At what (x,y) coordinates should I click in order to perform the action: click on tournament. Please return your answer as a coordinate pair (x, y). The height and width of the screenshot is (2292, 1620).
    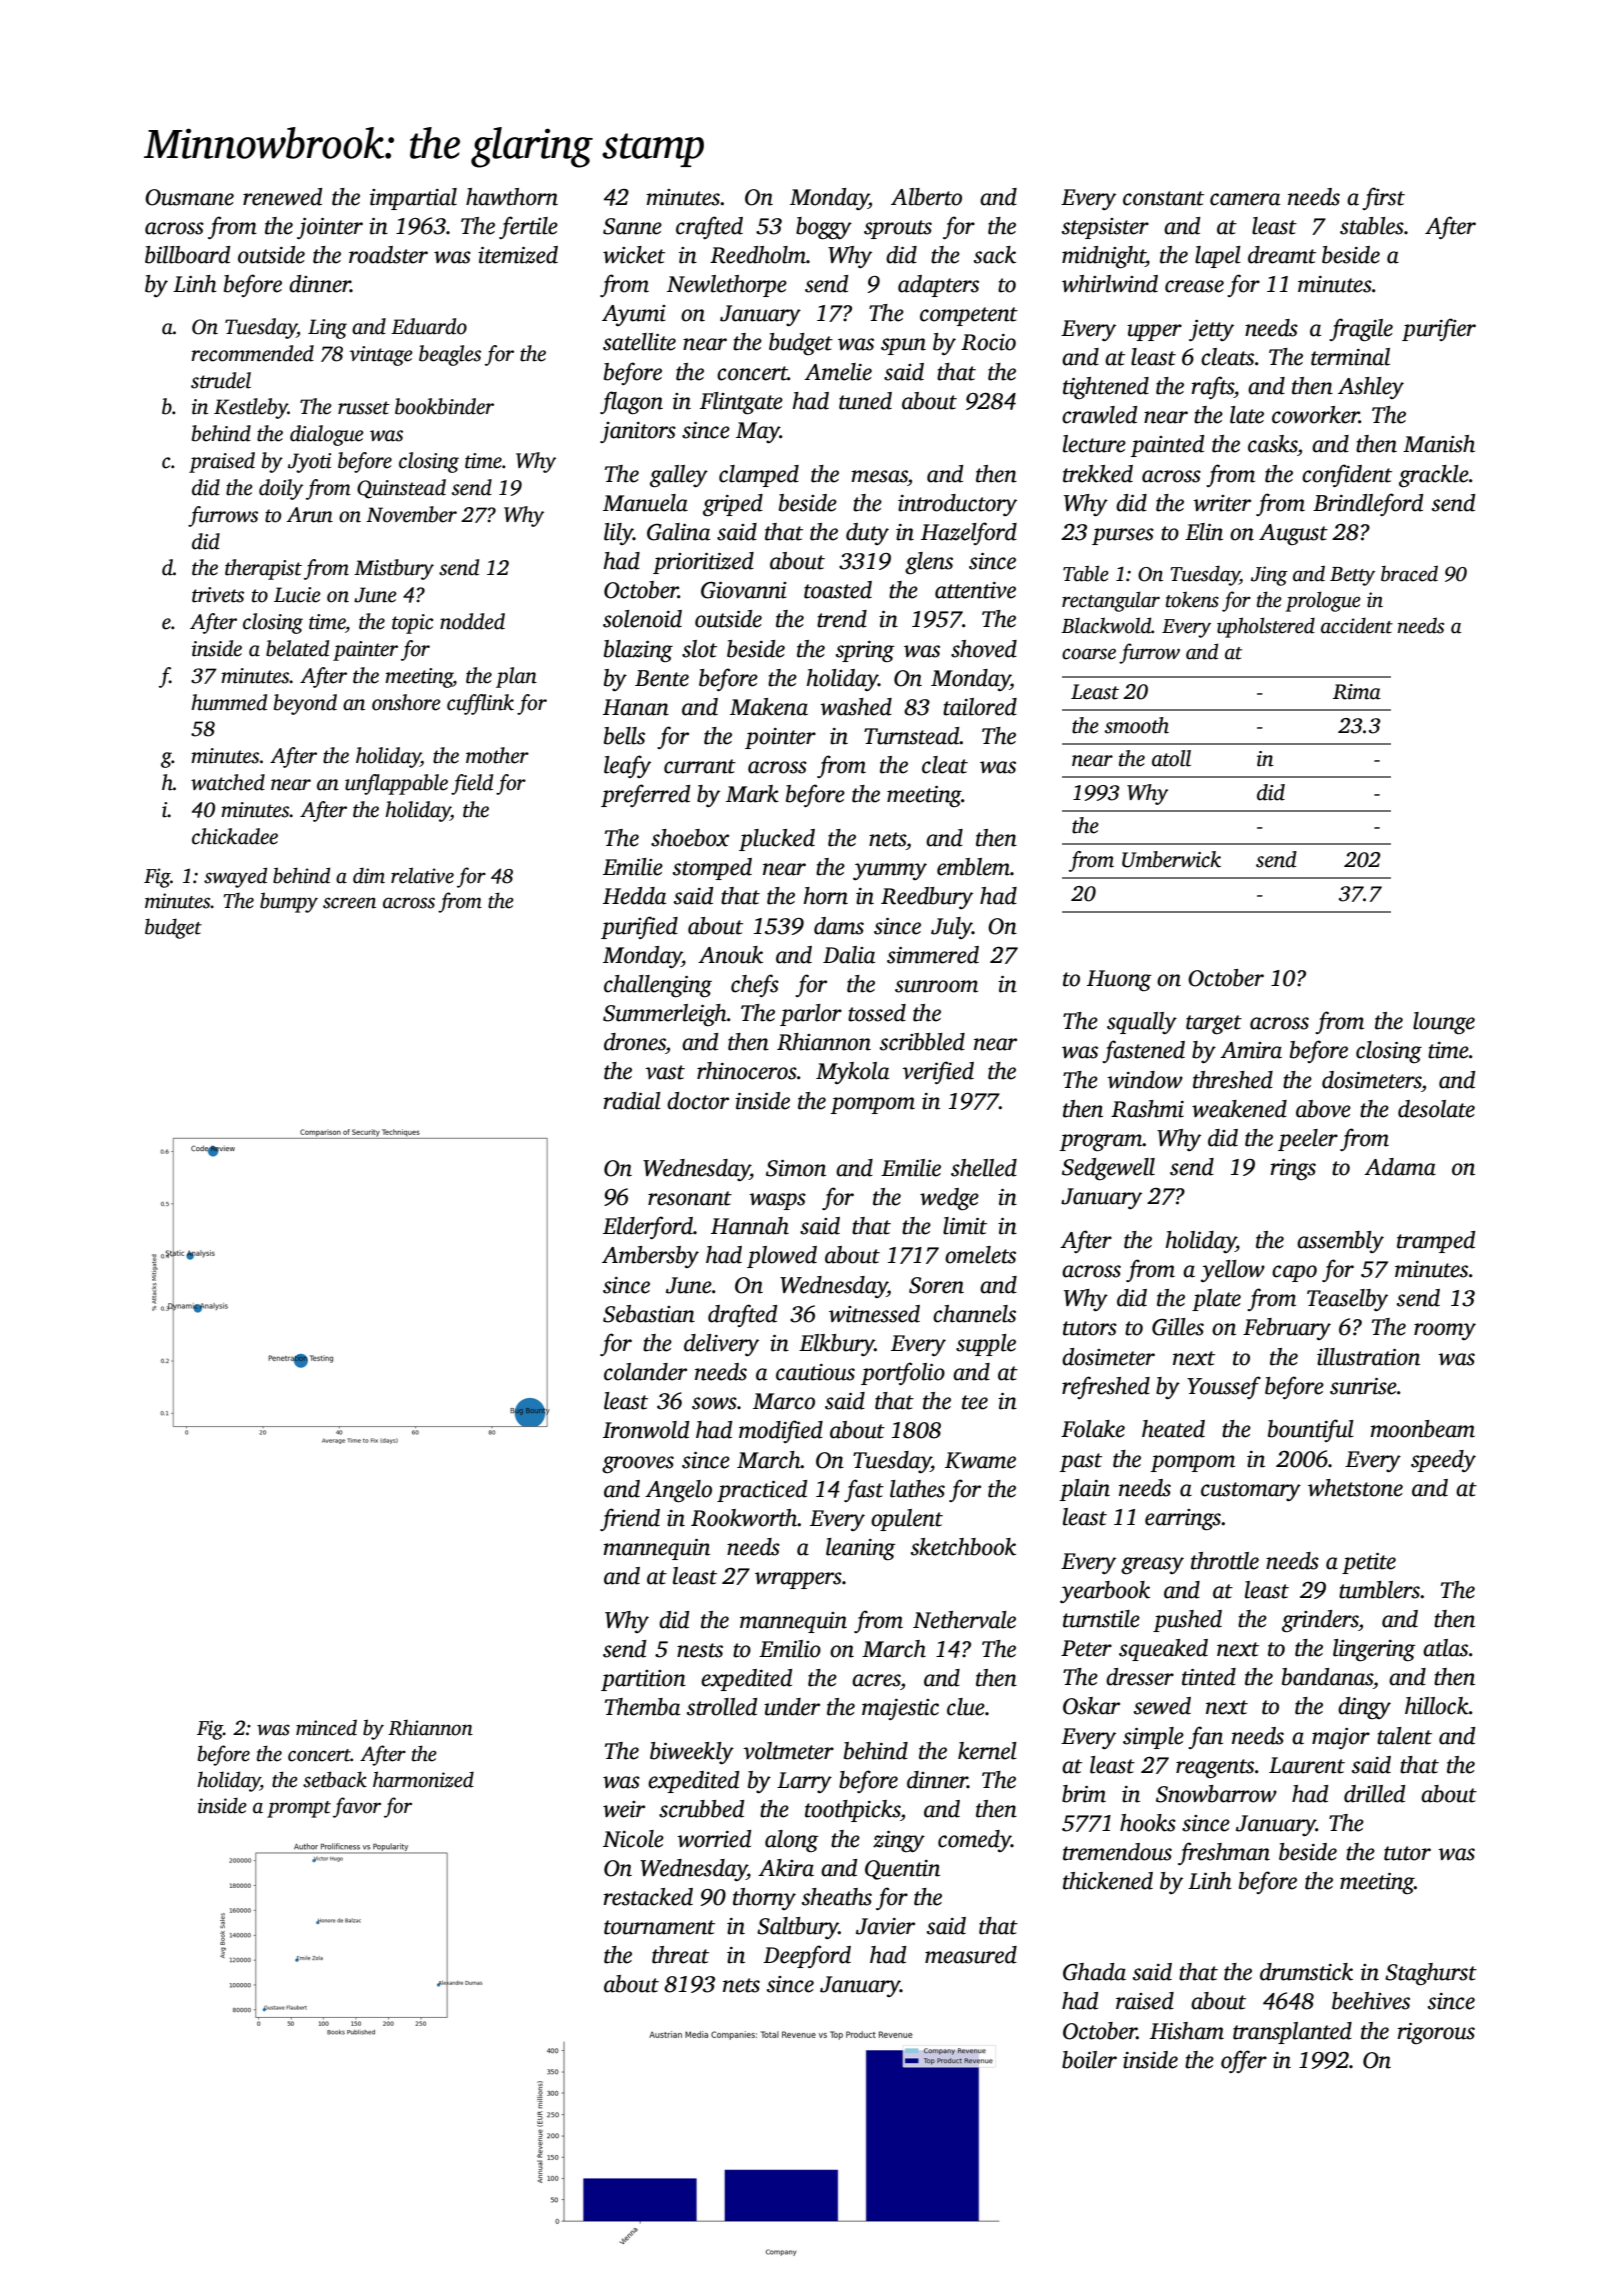
    Looking at the image, I should click on (659, 1927).
